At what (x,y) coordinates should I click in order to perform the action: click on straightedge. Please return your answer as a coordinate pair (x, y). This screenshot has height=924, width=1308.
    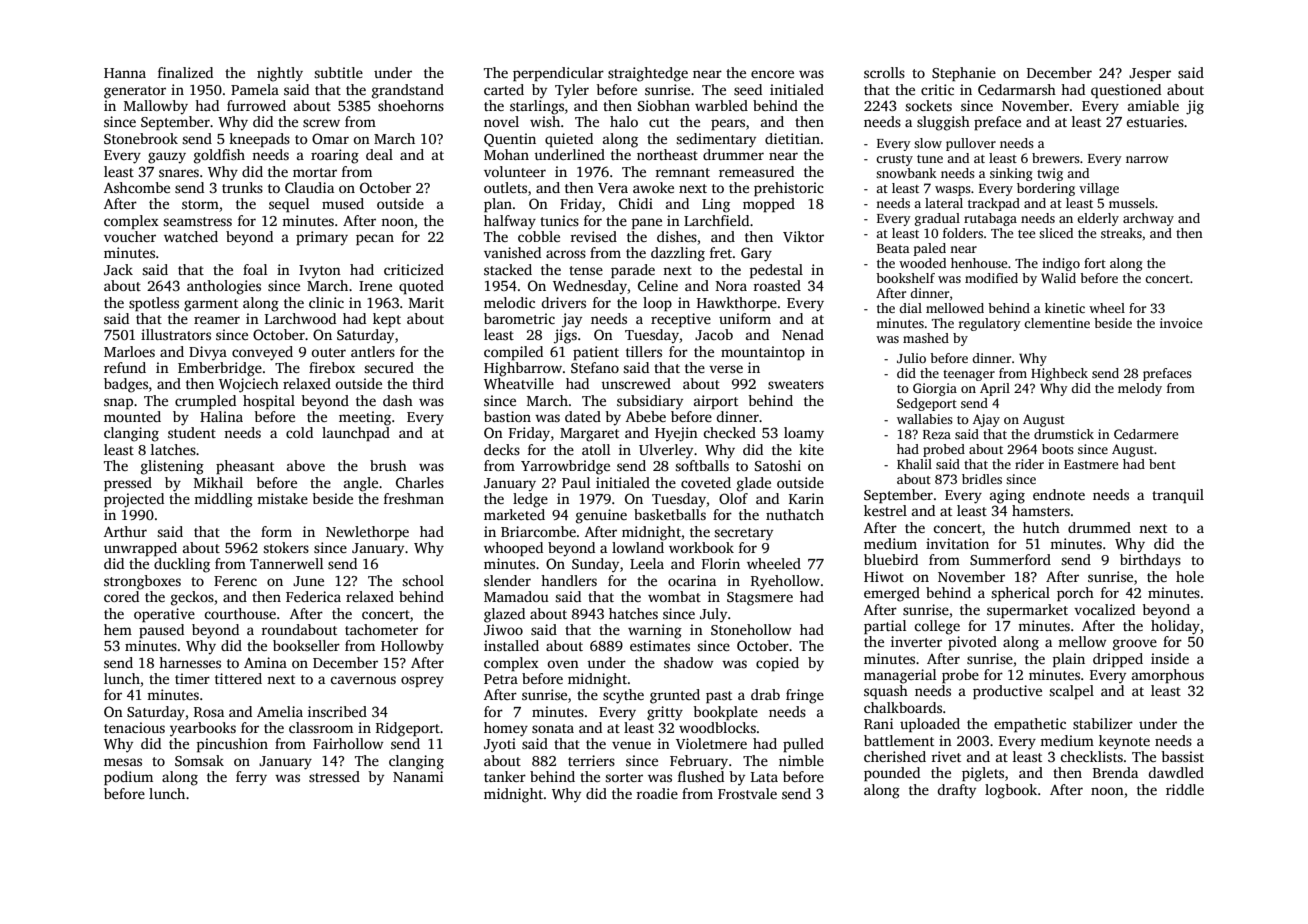
    Looking at the image, I should click on (648, 74).
